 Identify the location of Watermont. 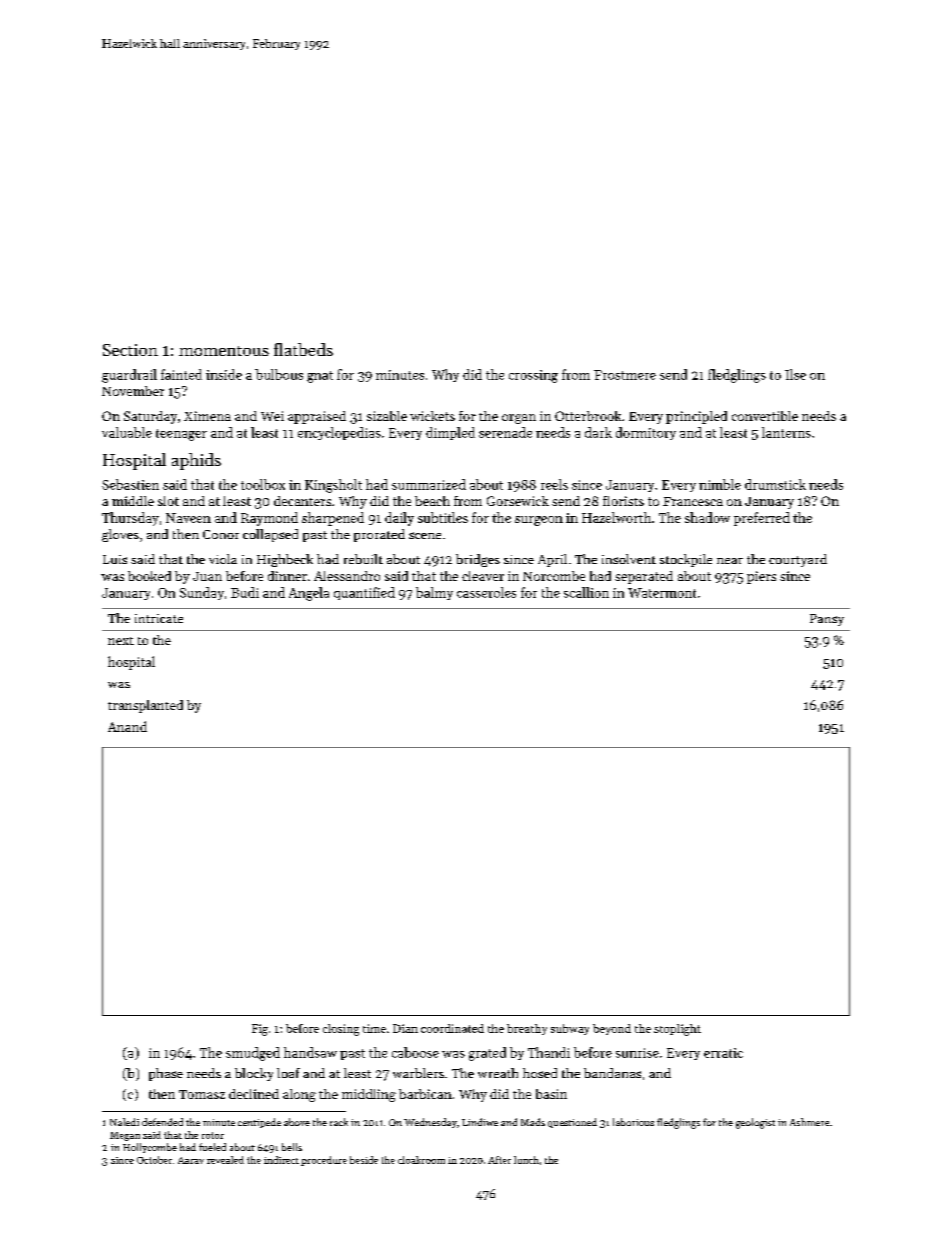
(662, 593).
